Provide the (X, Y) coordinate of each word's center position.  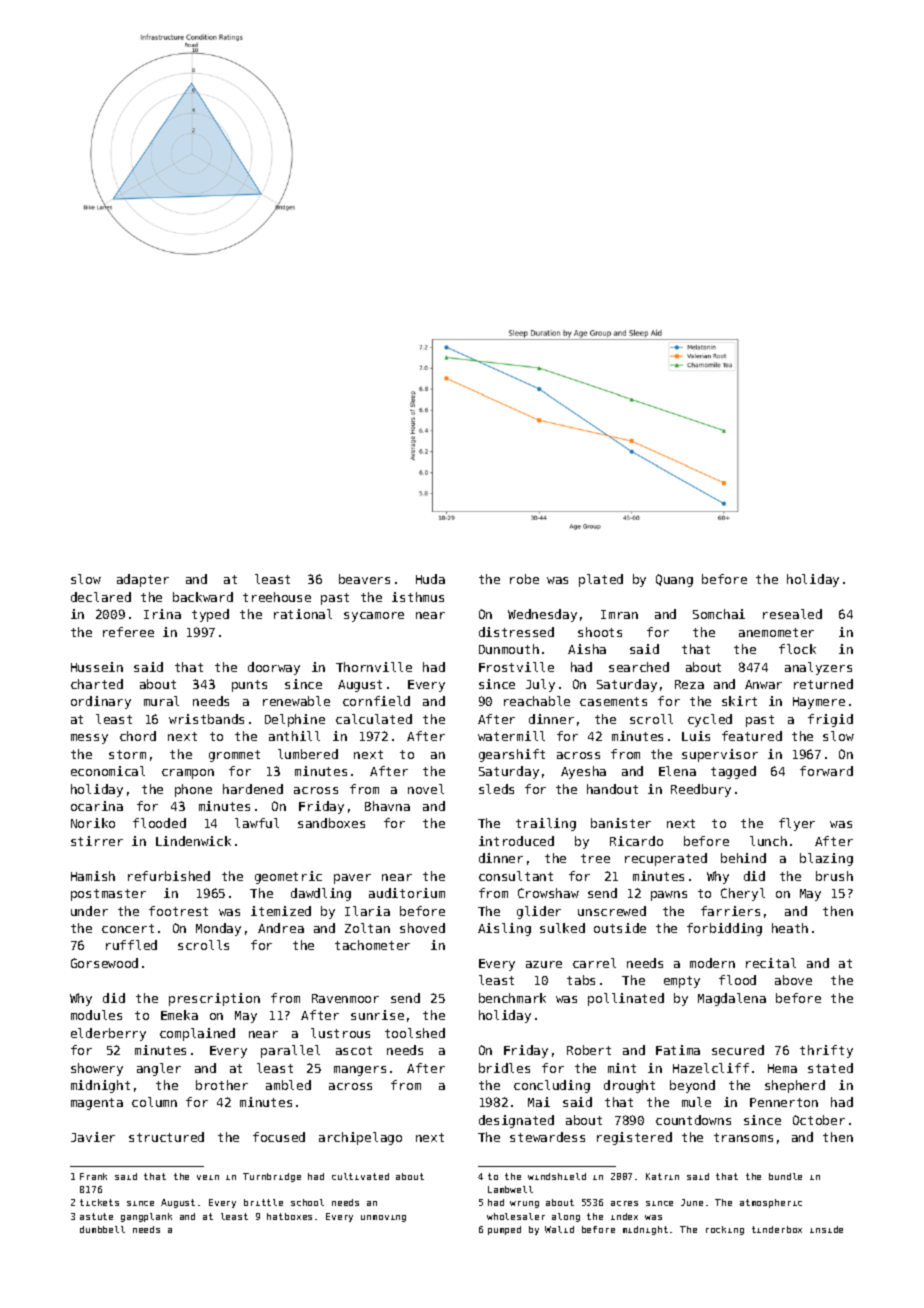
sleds (496, 789)
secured (738, 1050)
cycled (710, 720)
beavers (364, 579)
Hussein (97, 667)
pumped (504, 1230)
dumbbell (102, 1229)
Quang (674, 580)
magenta (97, 1104)
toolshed (415, 1033)
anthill (294, 736)
